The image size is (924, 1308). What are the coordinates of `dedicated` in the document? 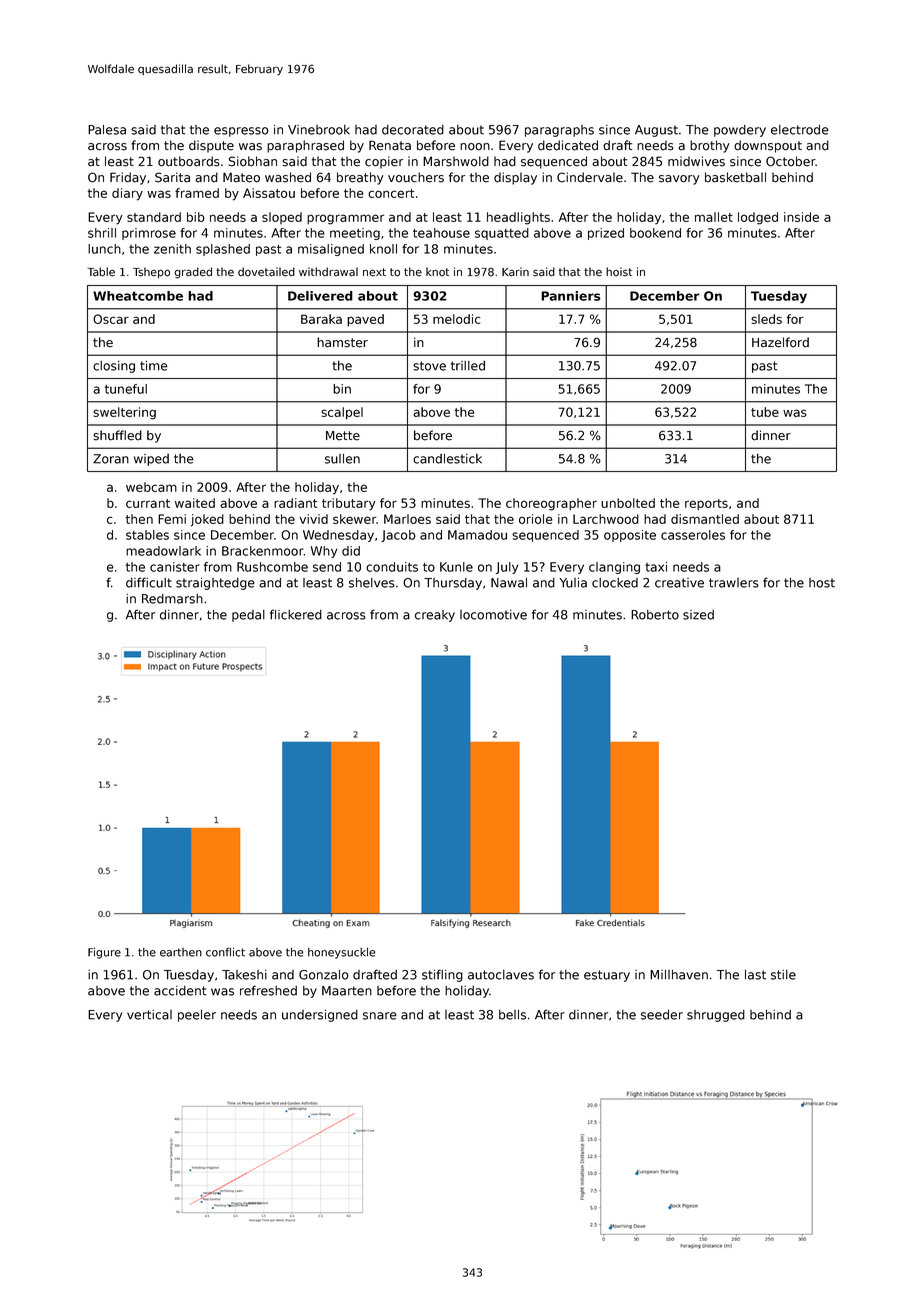 It's located at (568, 145).
